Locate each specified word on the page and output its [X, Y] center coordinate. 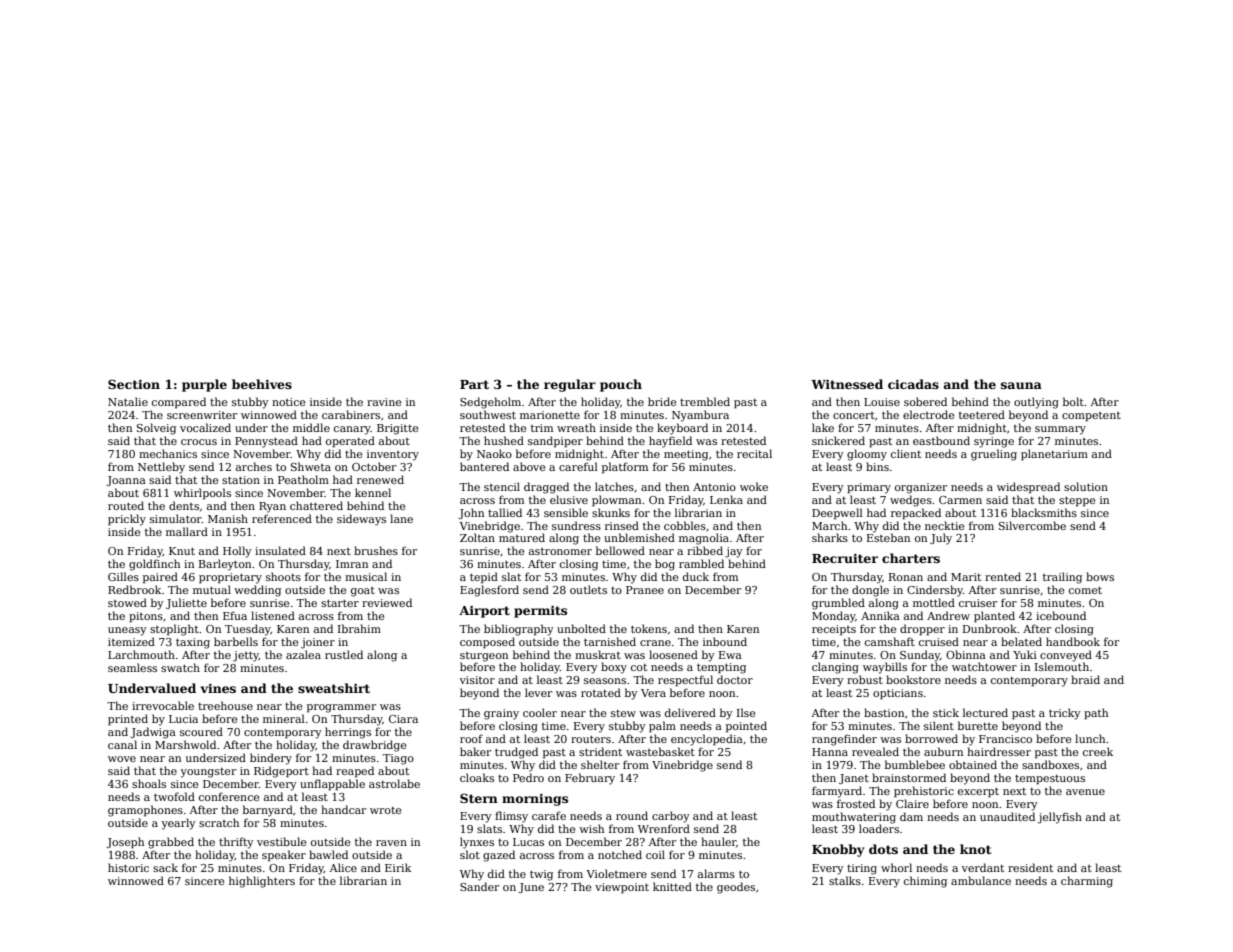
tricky [1065, 714]
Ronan [906, 577]
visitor [477, 680]
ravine [384, 402]
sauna [1021, 385]
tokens [649, 628]
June [531, 888]
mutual [212, 589]
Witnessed [847, 384]
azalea [303, 654]
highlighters [262, 882]
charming [1087, 882]
